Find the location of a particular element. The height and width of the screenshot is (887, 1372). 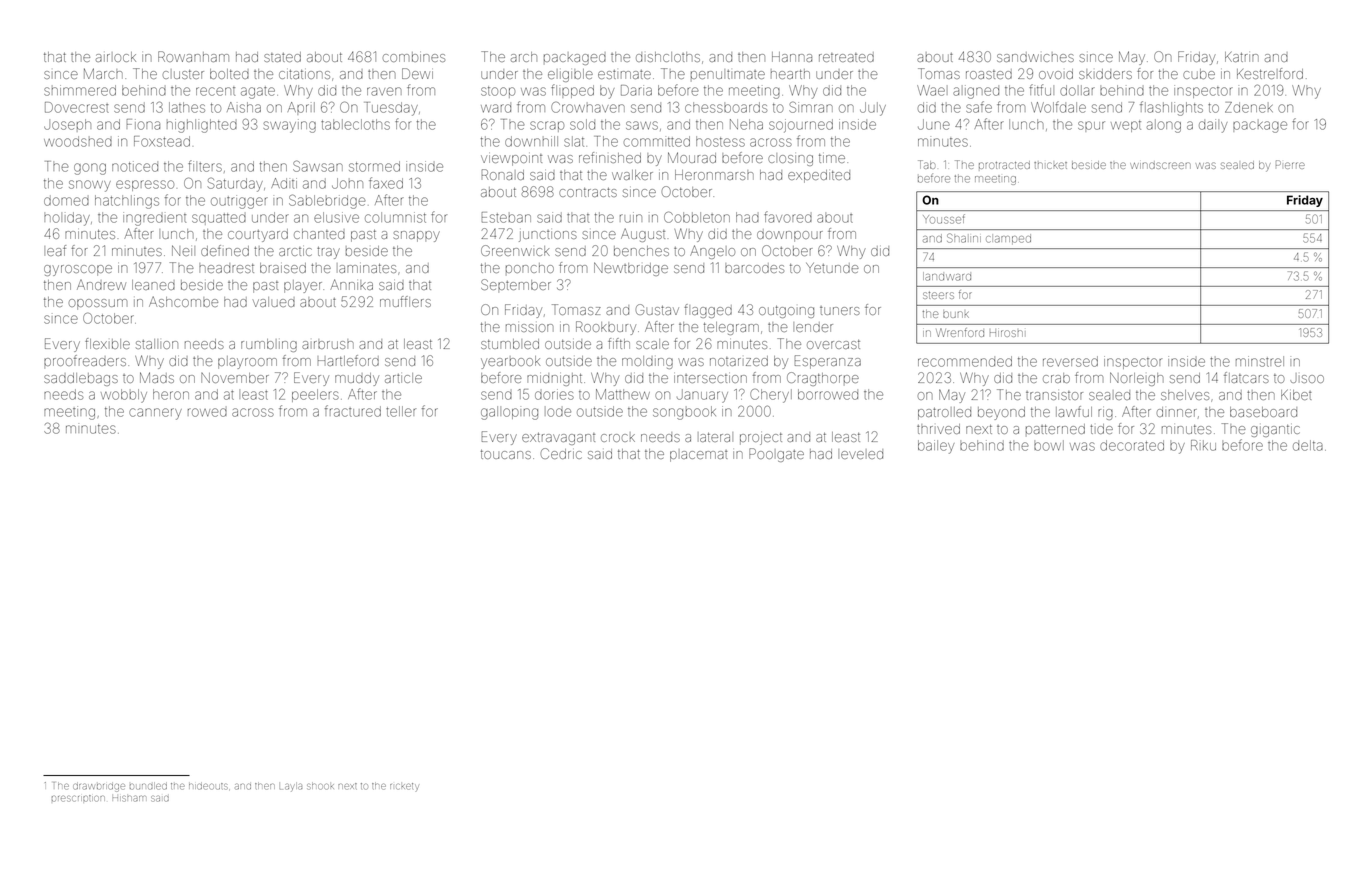

along is located at coordinates (1164, 126).
